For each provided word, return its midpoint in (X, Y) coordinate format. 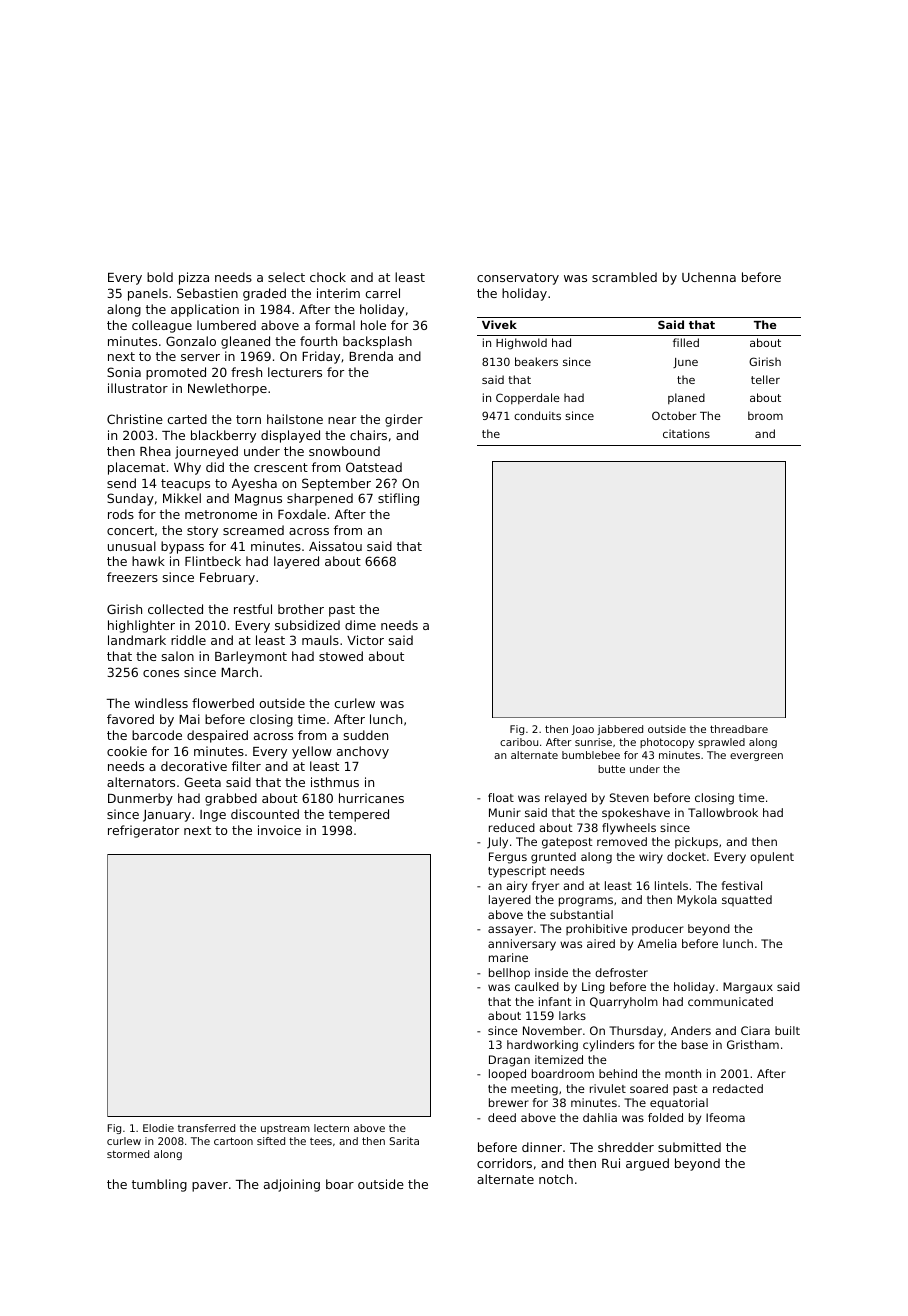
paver (210, 1187)
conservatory (518, 279)
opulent (772, 858)
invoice (279, 830)
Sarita (404, 1141)
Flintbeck (213, 561)
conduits (537, 415)
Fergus (508, 858)
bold (160, 277)
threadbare (739, 729)
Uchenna (709, 277)
